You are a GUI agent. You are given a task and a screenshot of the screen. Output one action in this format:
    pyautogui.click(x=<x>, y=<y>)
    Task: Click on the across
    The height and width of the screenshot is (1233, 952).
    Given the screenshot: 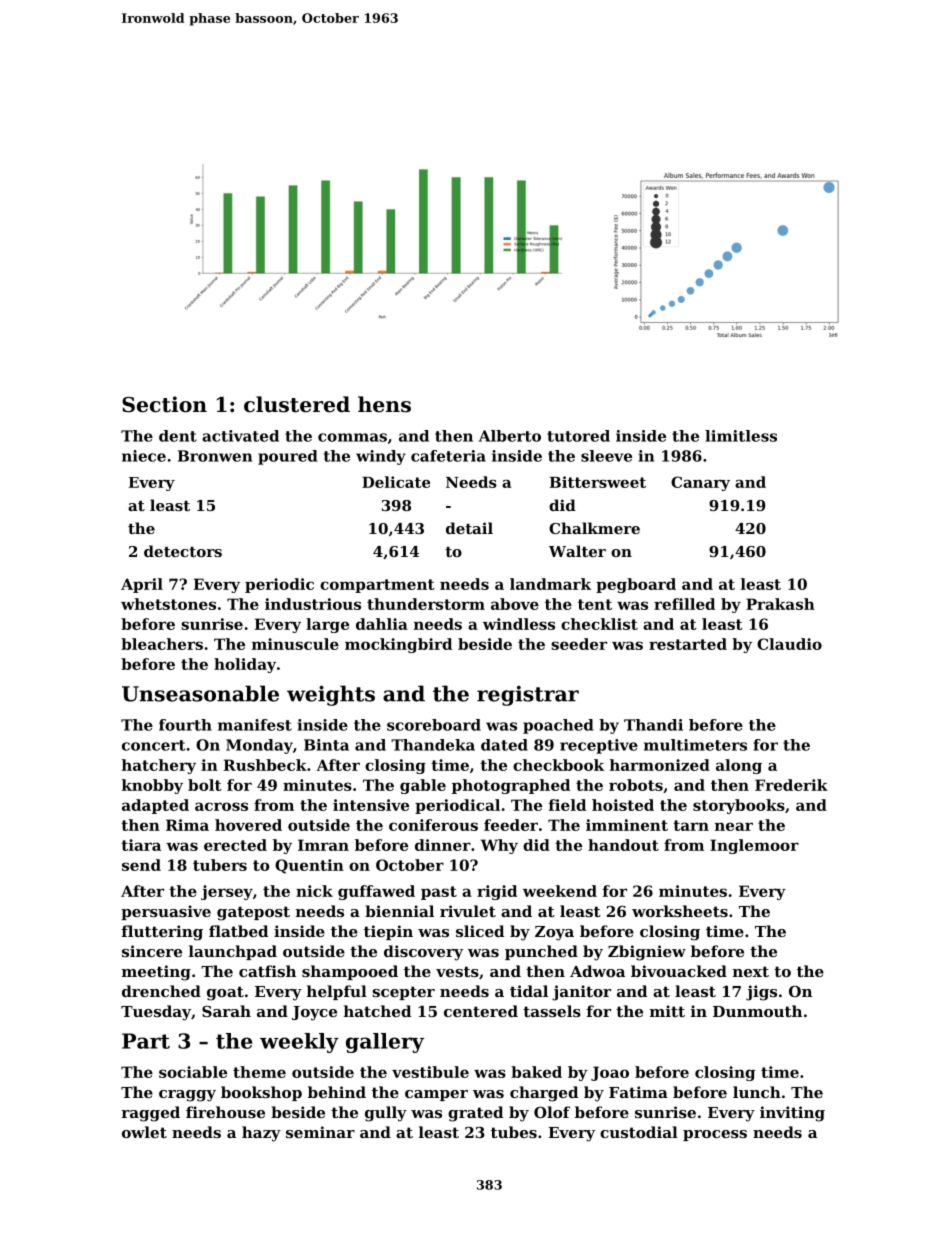 What is the action you would take?
    pyautogui.click(x=221, y=806)
